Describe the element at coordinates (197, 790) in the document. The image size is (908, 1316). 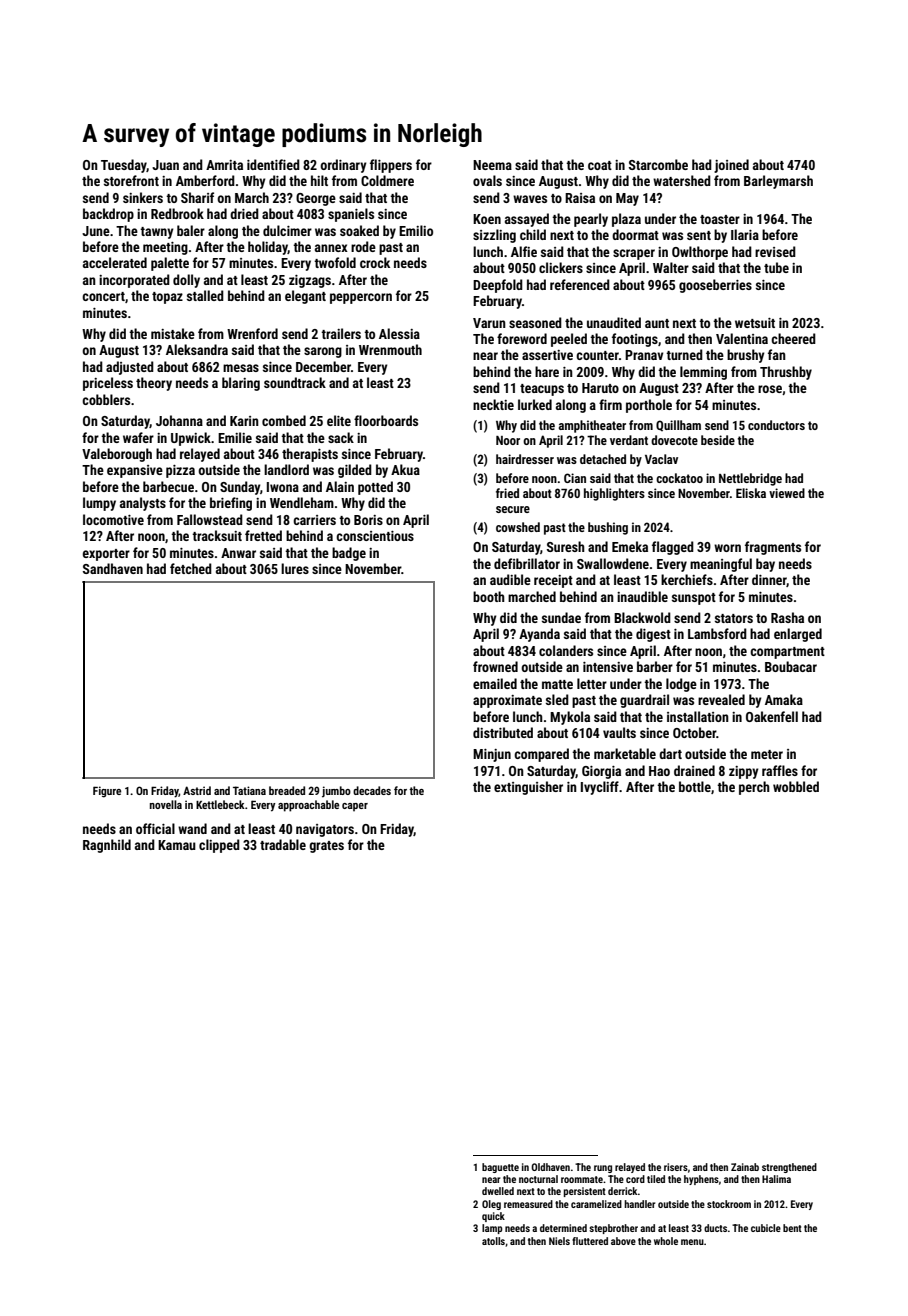
I see `Astrid` at that location.
